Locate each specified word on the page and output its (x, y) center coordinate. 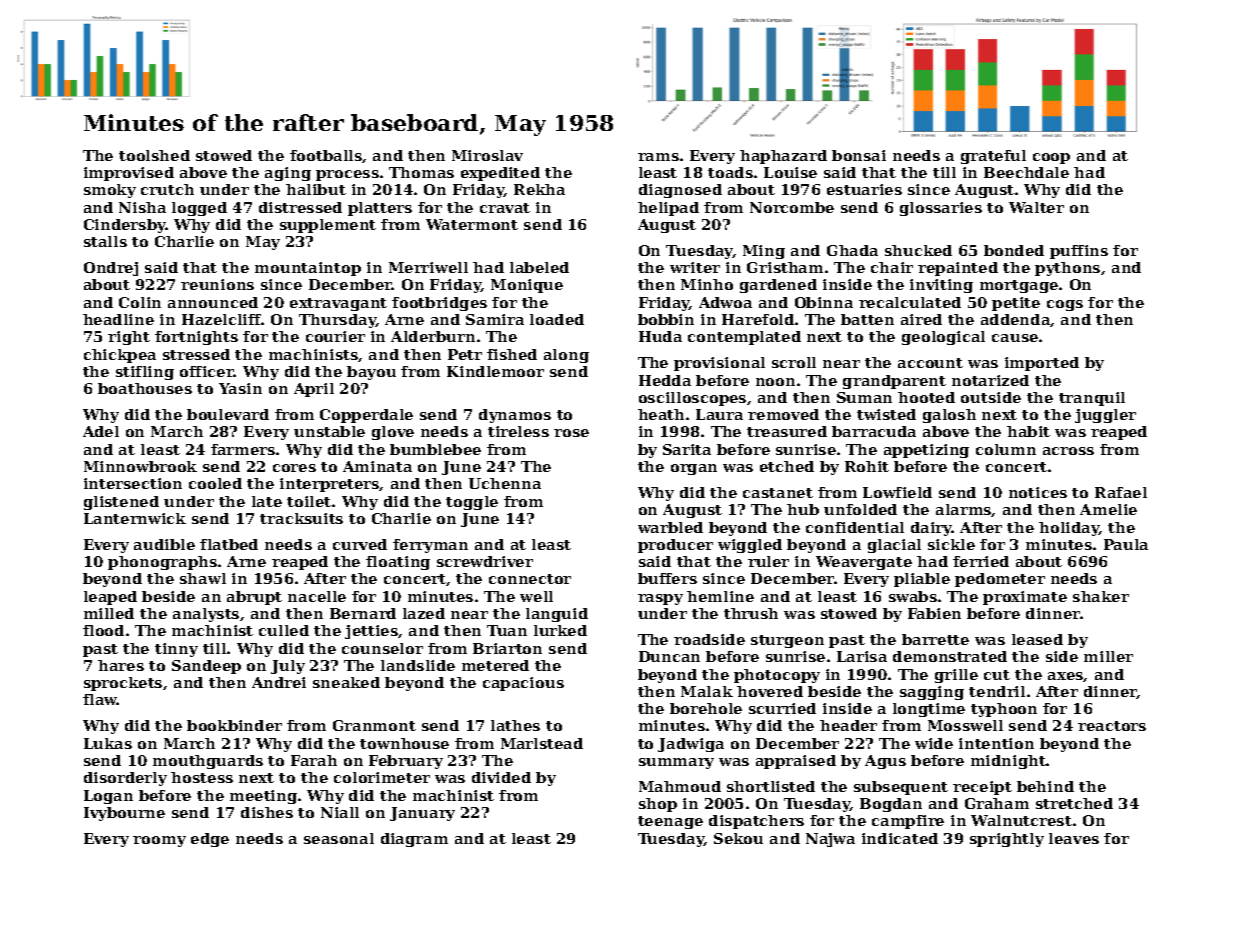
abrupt (254, 598)
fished (512, 354)
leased (1037, 639)
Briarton (507, 648)
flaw (100, 699)
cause (1015, 338)
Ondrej (111, 269)
